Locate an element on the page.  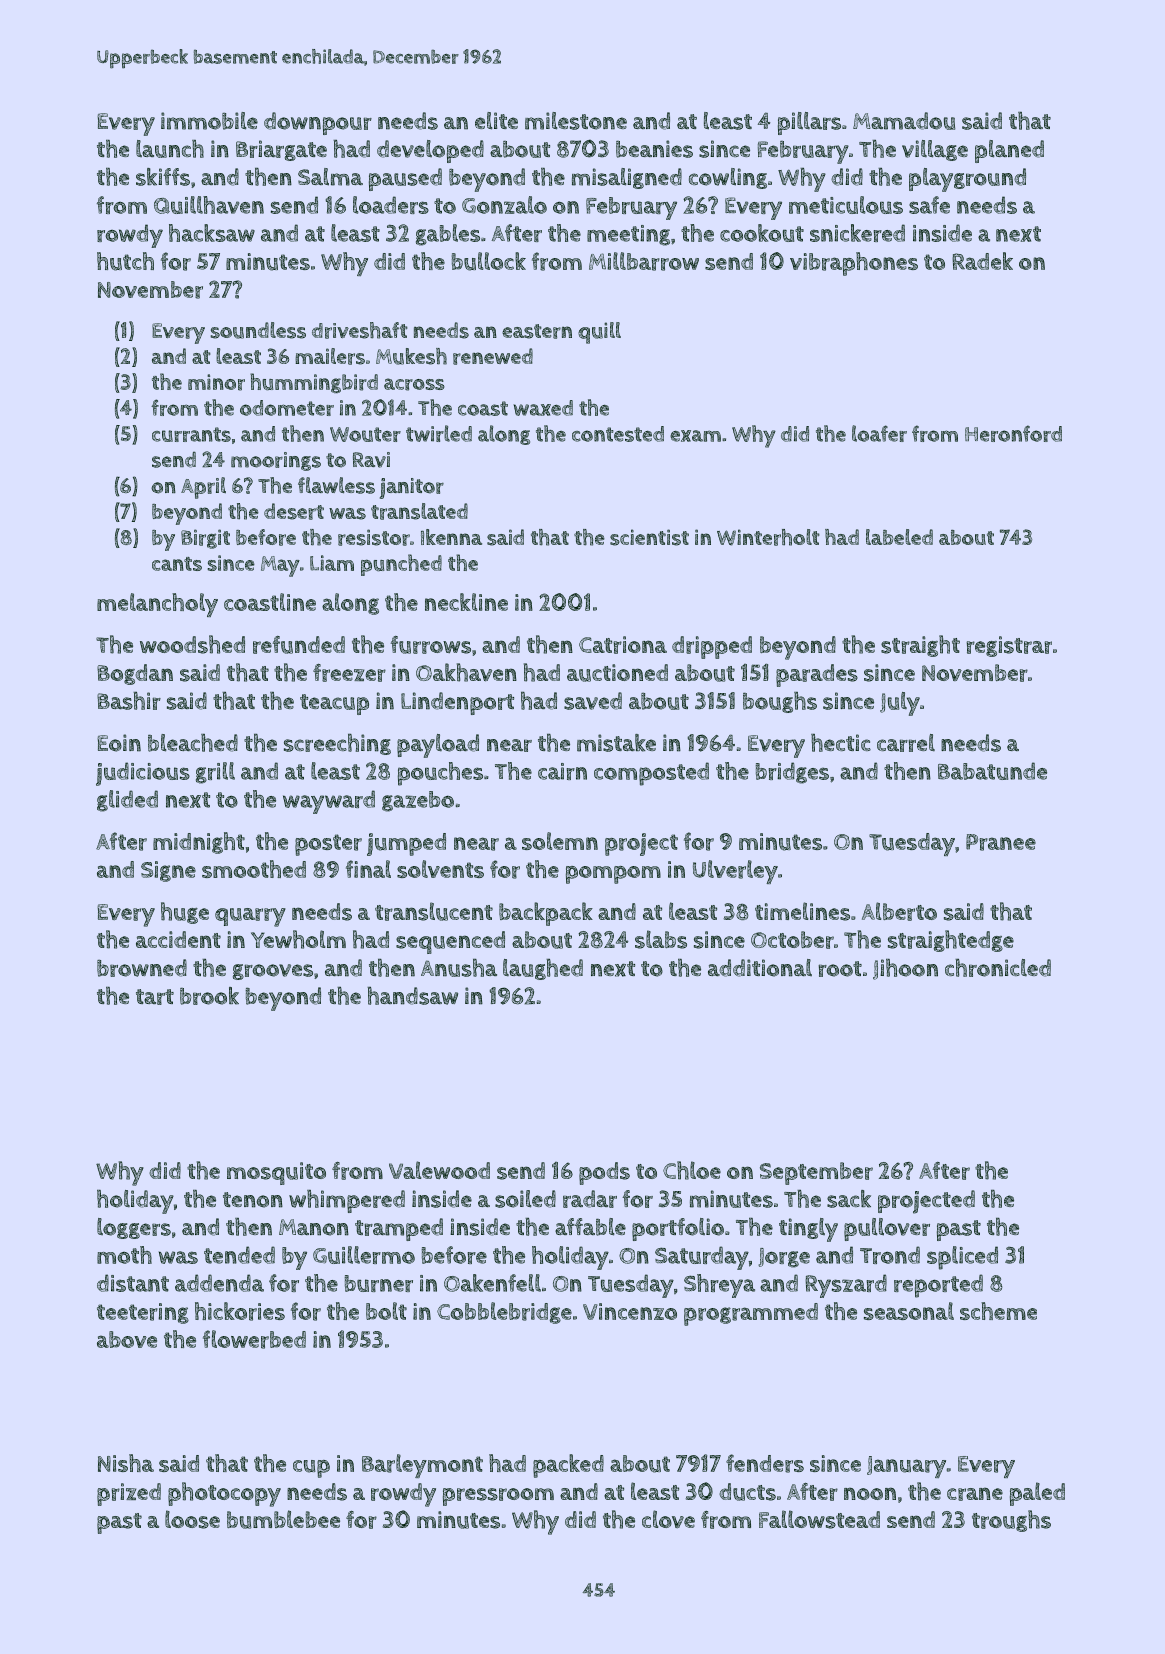
flowerbed is located at coordinates (254, 1339).
